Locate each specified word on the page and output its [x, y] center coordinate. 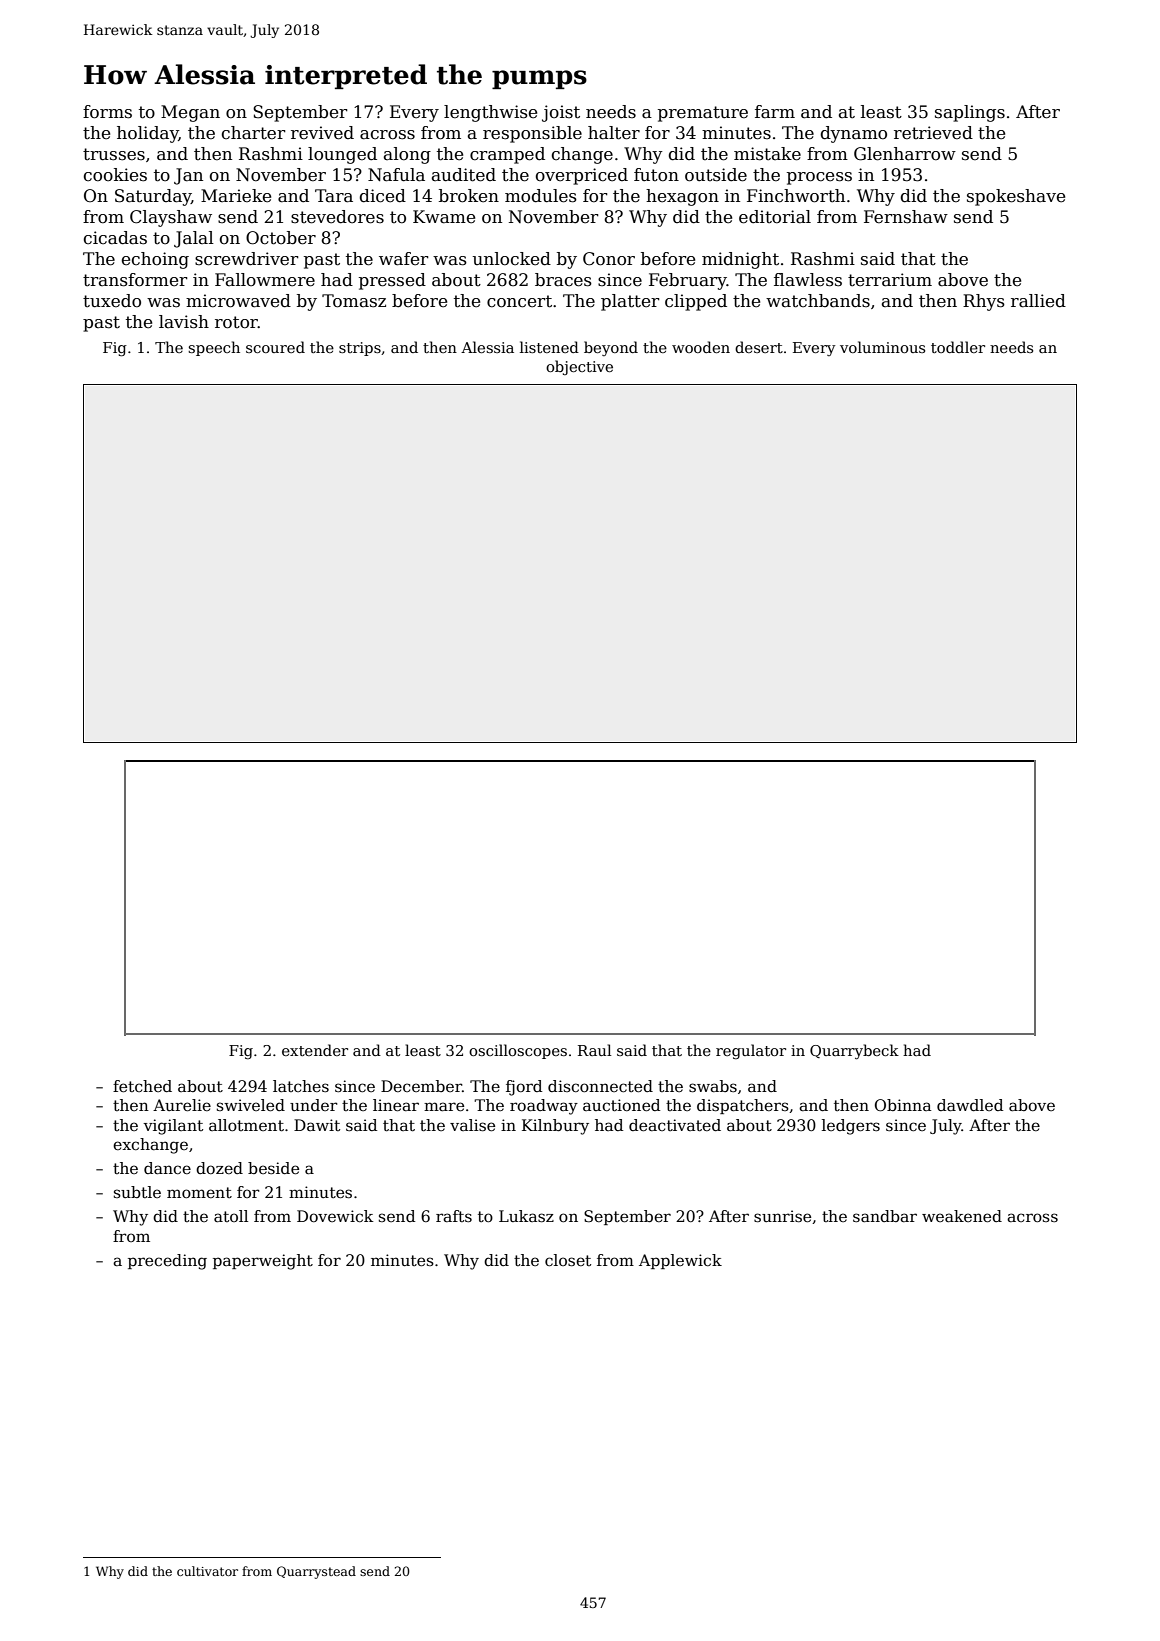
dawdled [970, 1105]
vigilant [173, 1127]
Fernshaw [906, 217]
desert [759, 347]
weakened [962, 1216]
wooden [701, 347]
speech [214, 348]
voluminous [882, 347]
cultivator [207, 1571]
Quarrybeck [854, 1051]
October [281, 238]
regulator [751, 1051]
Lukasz [526, 1216]
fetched [142, 1086]
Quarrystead [316, 1572]
